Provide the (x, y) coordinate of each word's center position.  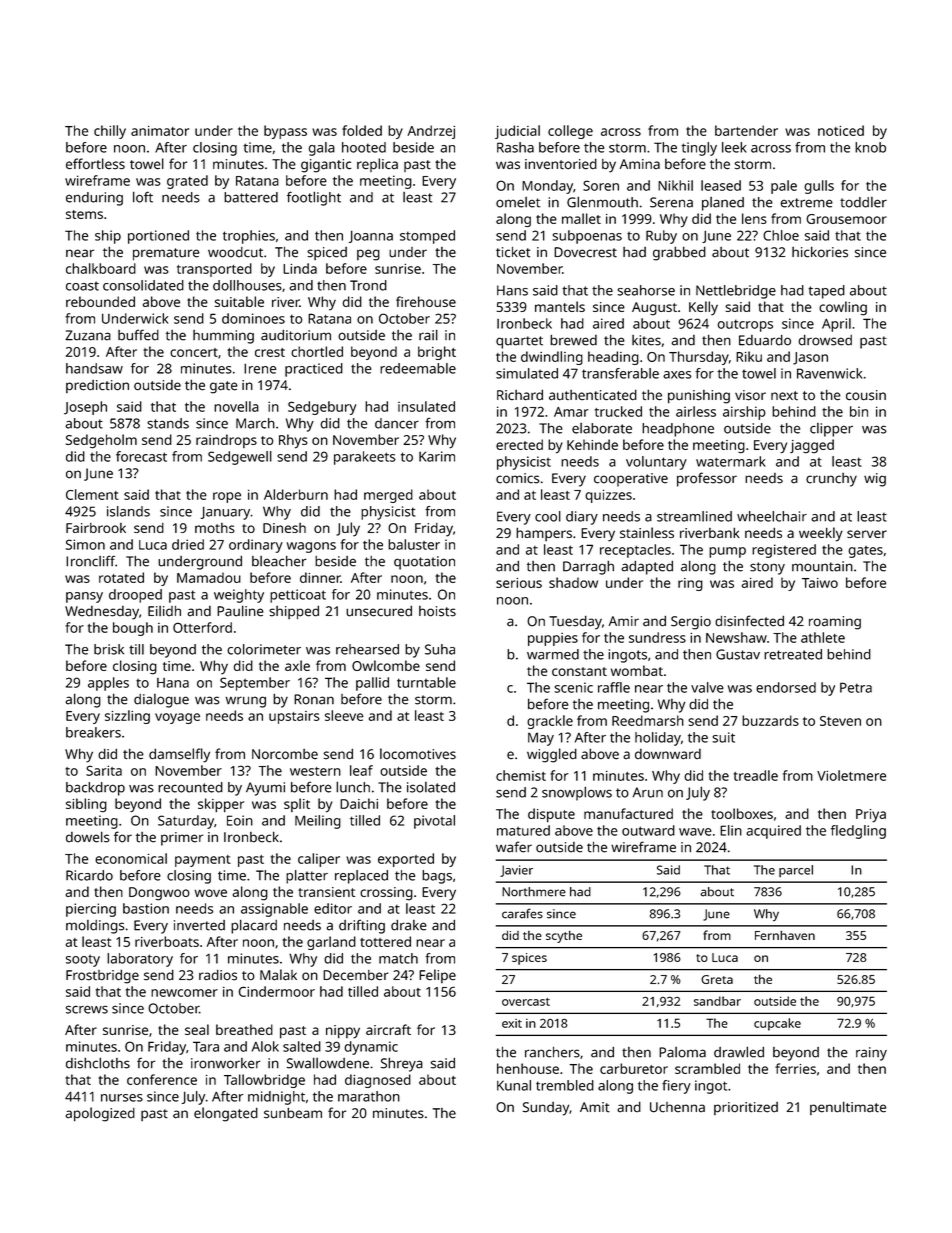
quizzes (608, 496)
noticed (841, 130)
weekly (821, 534)
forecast (141, 456)
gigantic (326, 166)
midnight (276, 1098)
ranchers (552, 1052)
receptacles (635, 551)
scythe (564, 936)
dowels (88, 837)
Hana (173, 683)
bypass (285, 132)
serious (519, 583)
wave (695, 832)
